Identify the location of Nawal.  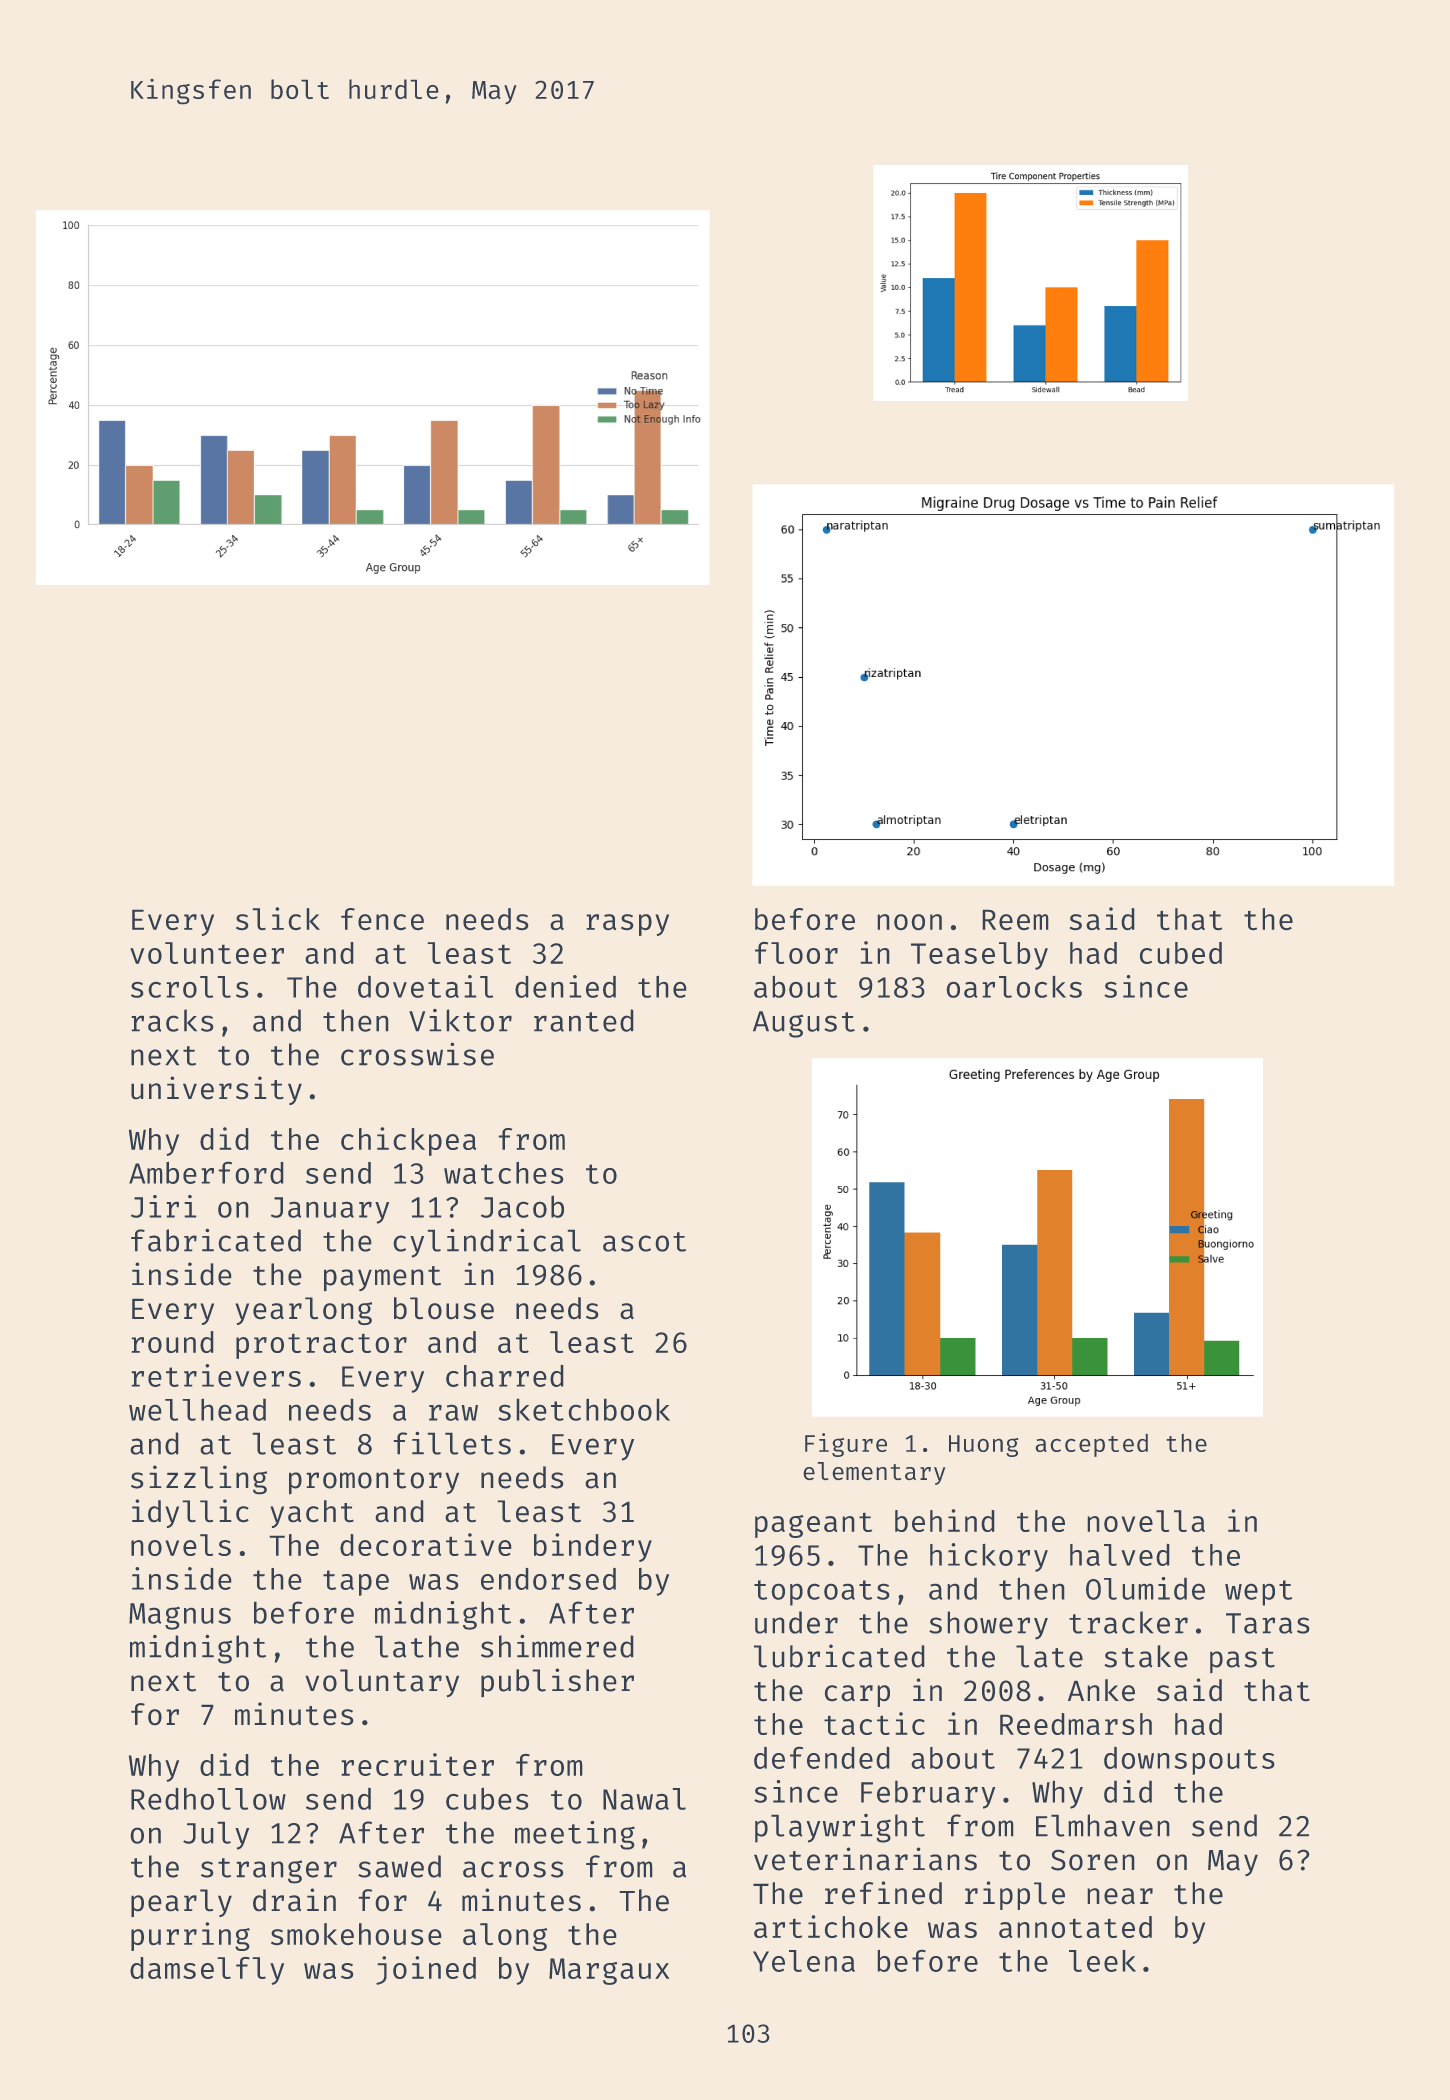
(644, 1799).
